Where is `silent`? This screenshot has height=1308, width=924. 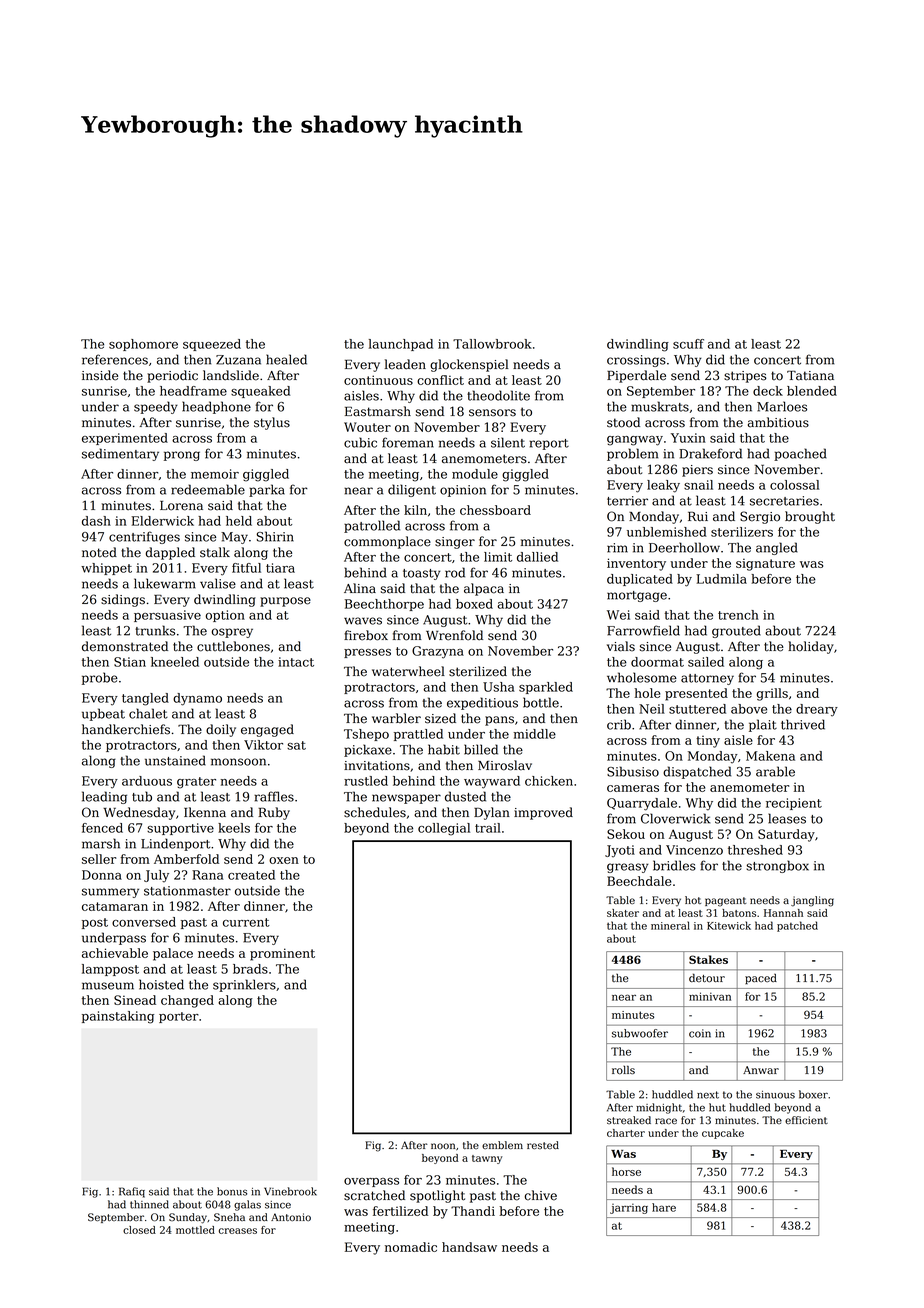
silent is located at coordinates (508, 442).
